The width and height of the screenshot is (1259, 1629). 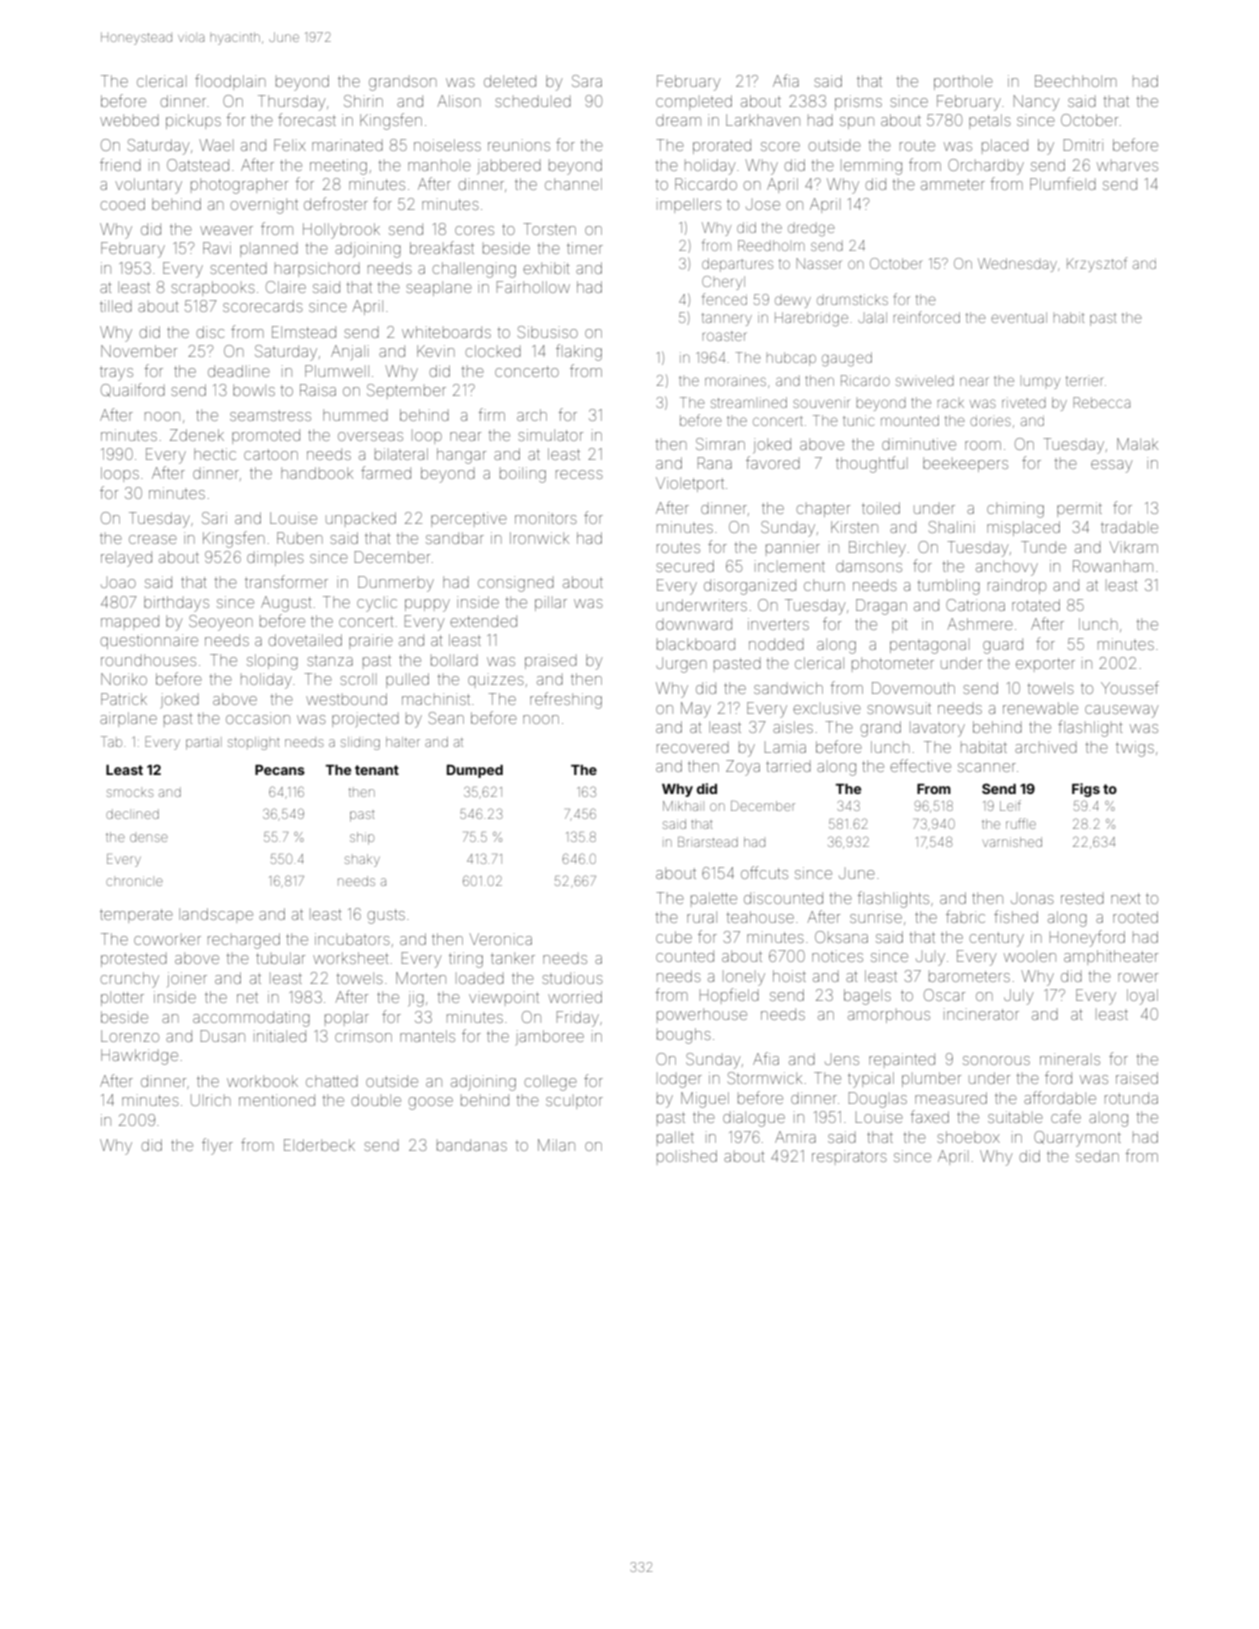 What do you see at coordinates (1012, 842) in the screenshot?
I see `varnished` at bounding box center [1012, 842].
